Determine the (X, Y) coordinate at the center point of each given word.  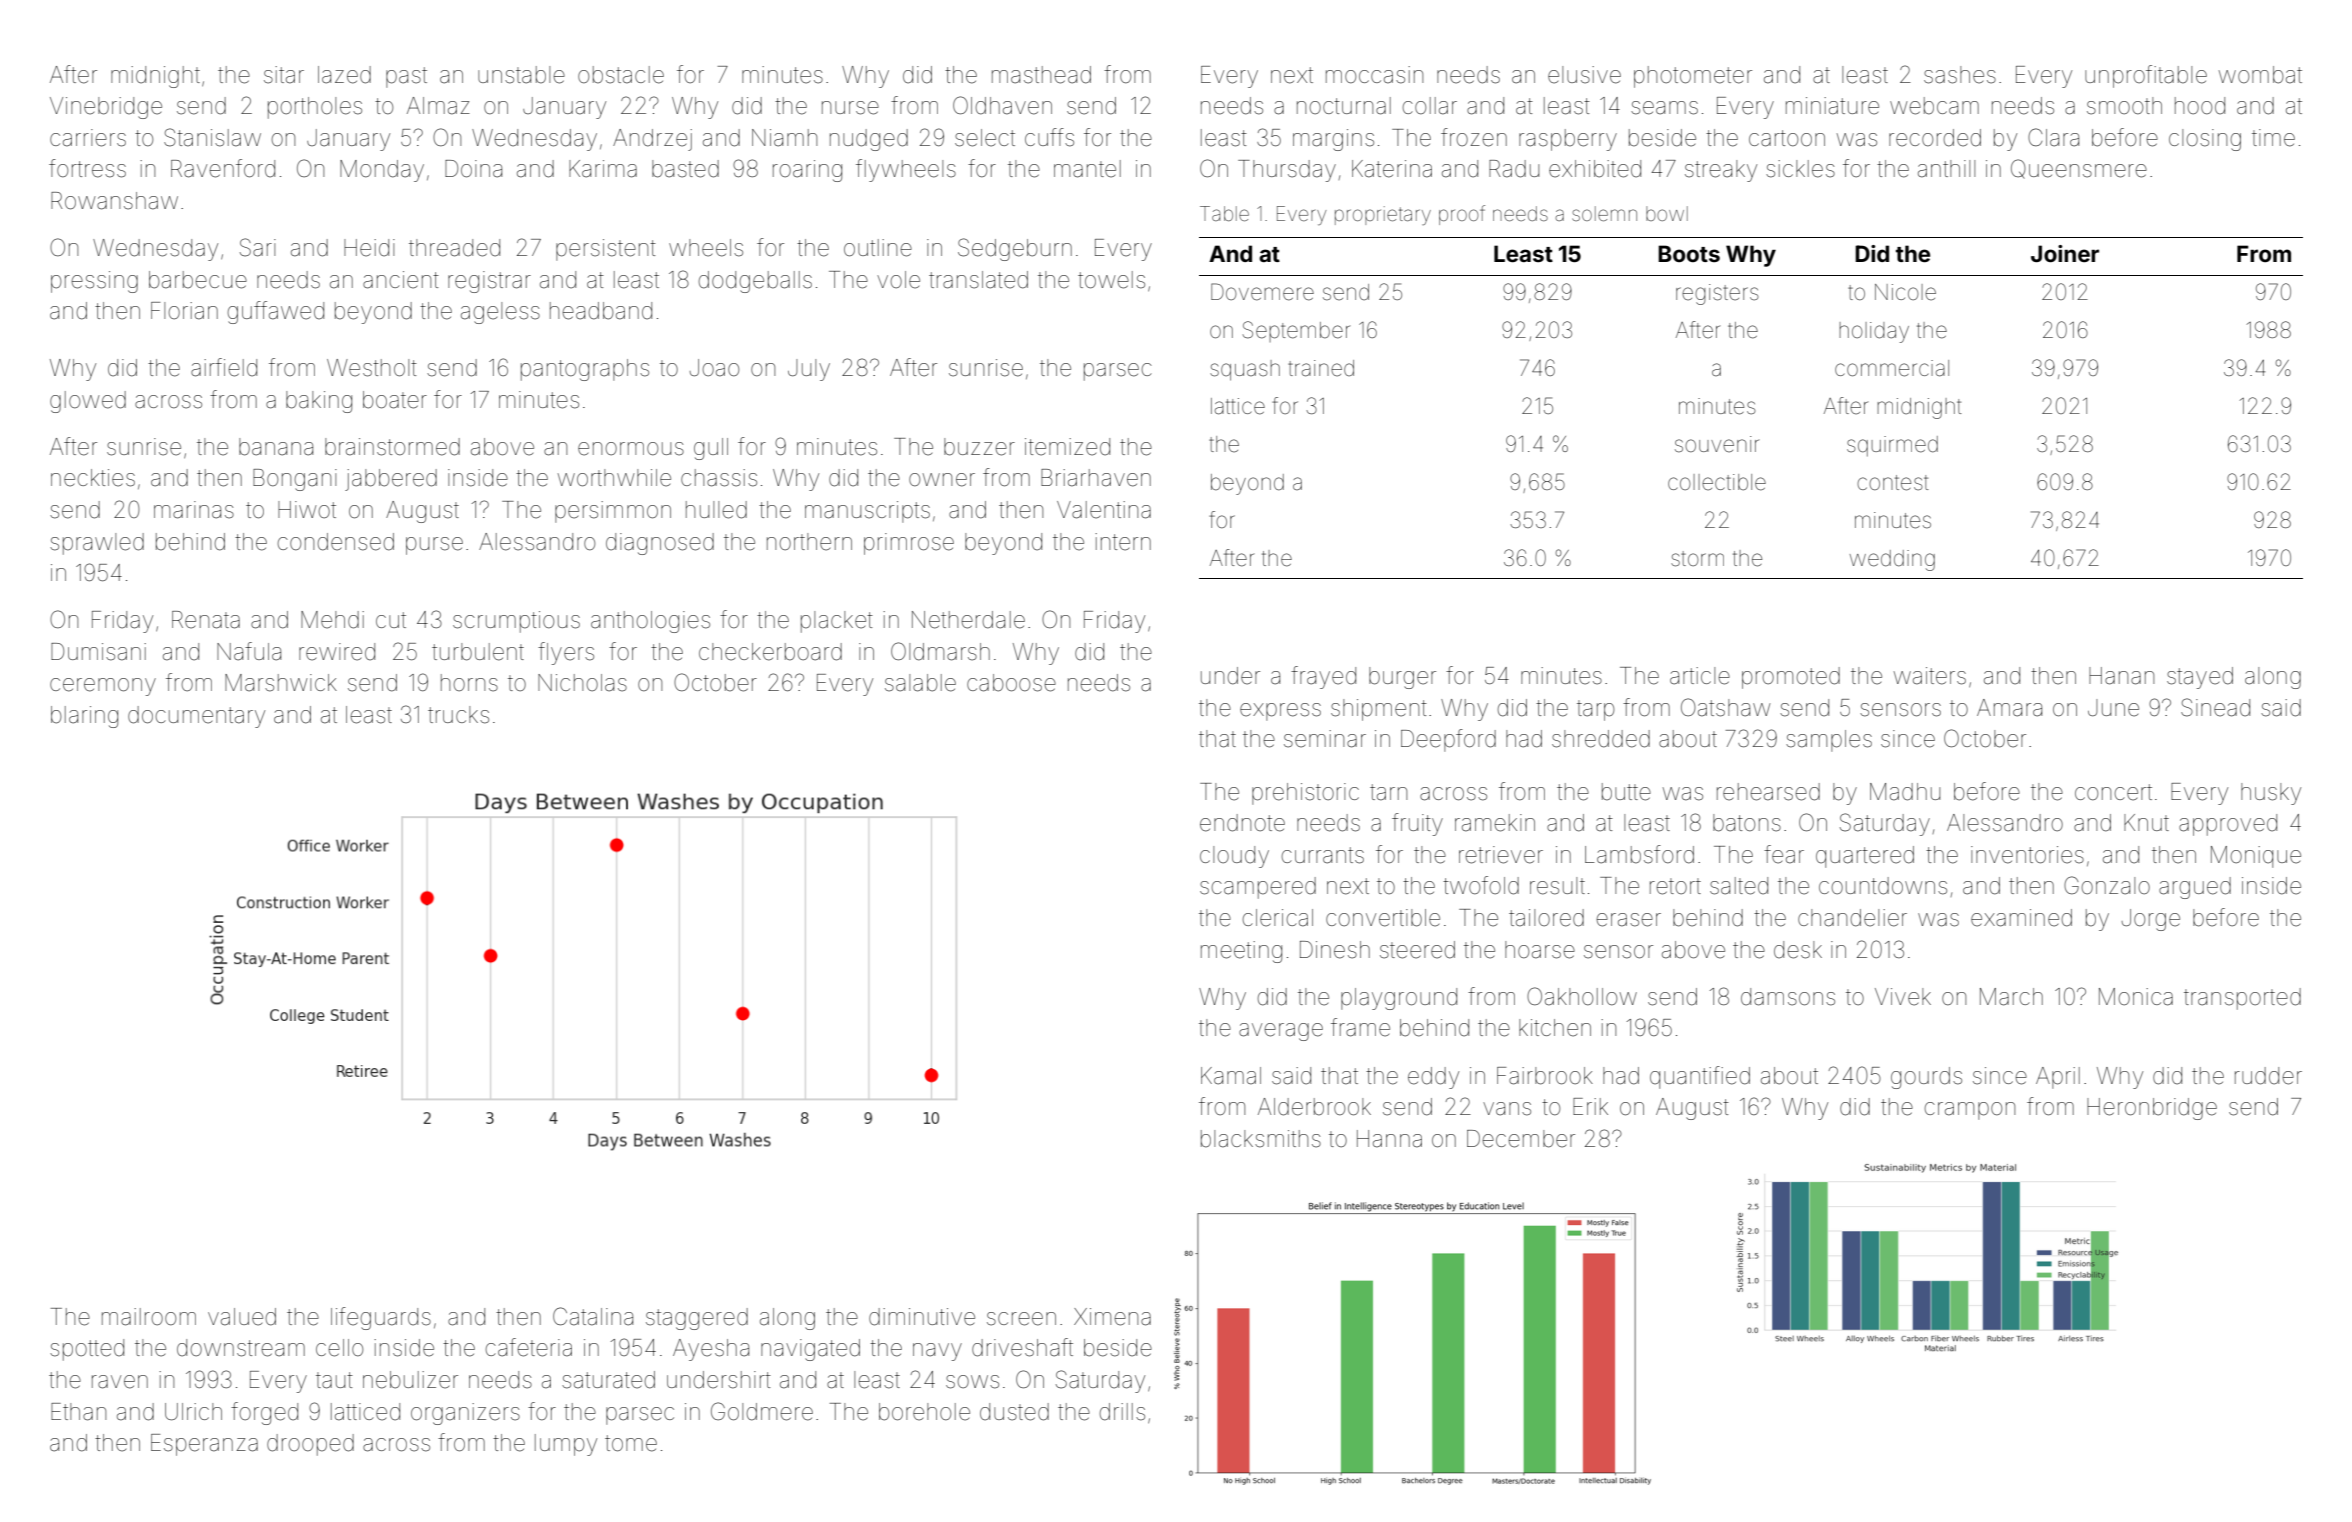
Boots (1689, 253)
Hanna (1389, 1139)
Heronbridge (2152, 1109)
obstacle (621, 75)
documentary (196, 717)
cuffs (1049, 137)
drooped (310, 1445)
